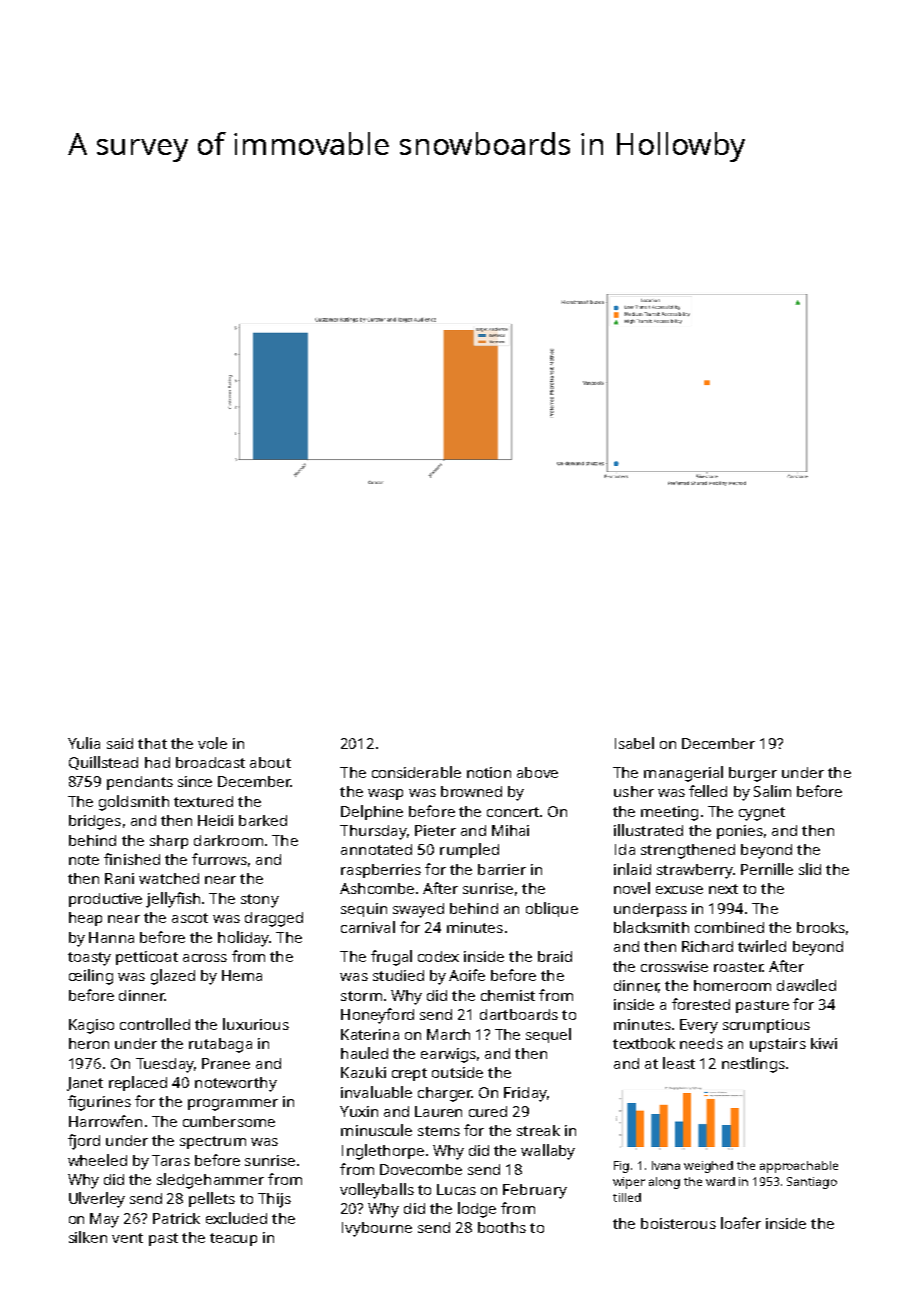  Describe the element at coordinates (821, 927) in the screenshot. I see `brooks` at that location.
